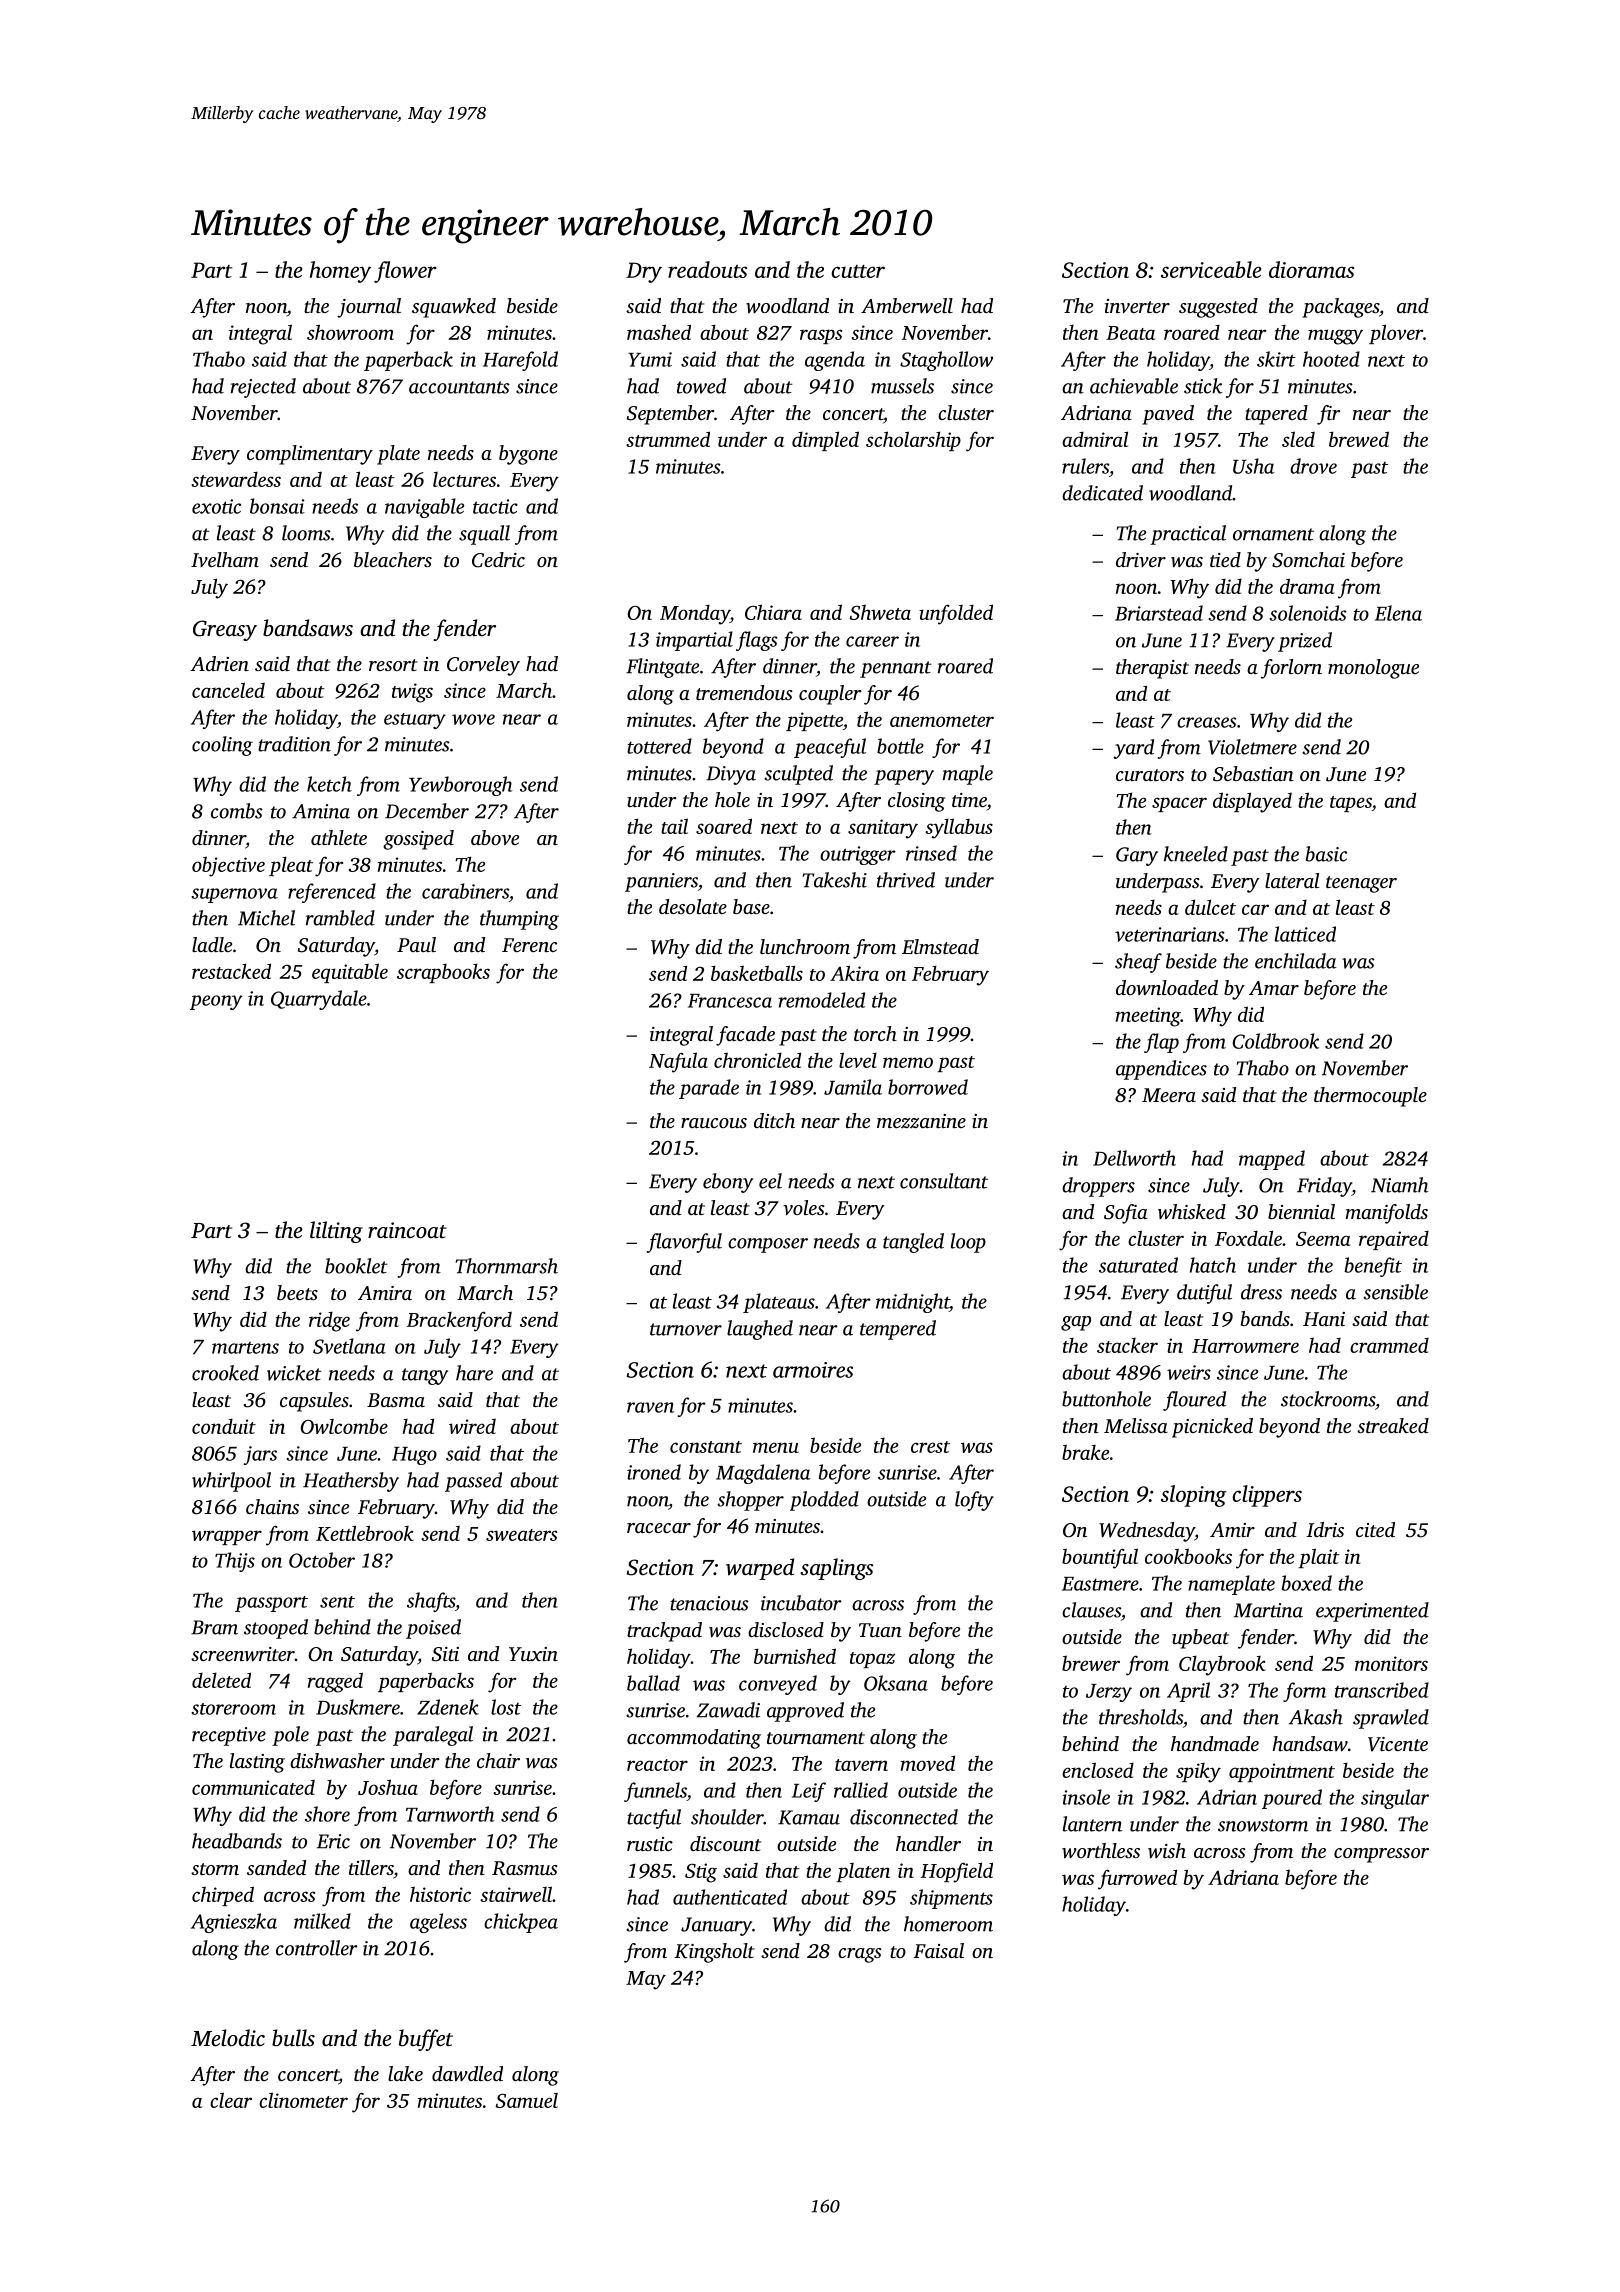 The height and width of the screenshot is (2292, 1620). Describe the element at coordinates (498, 1760) in the screenshot. I see `chair` at that location.
